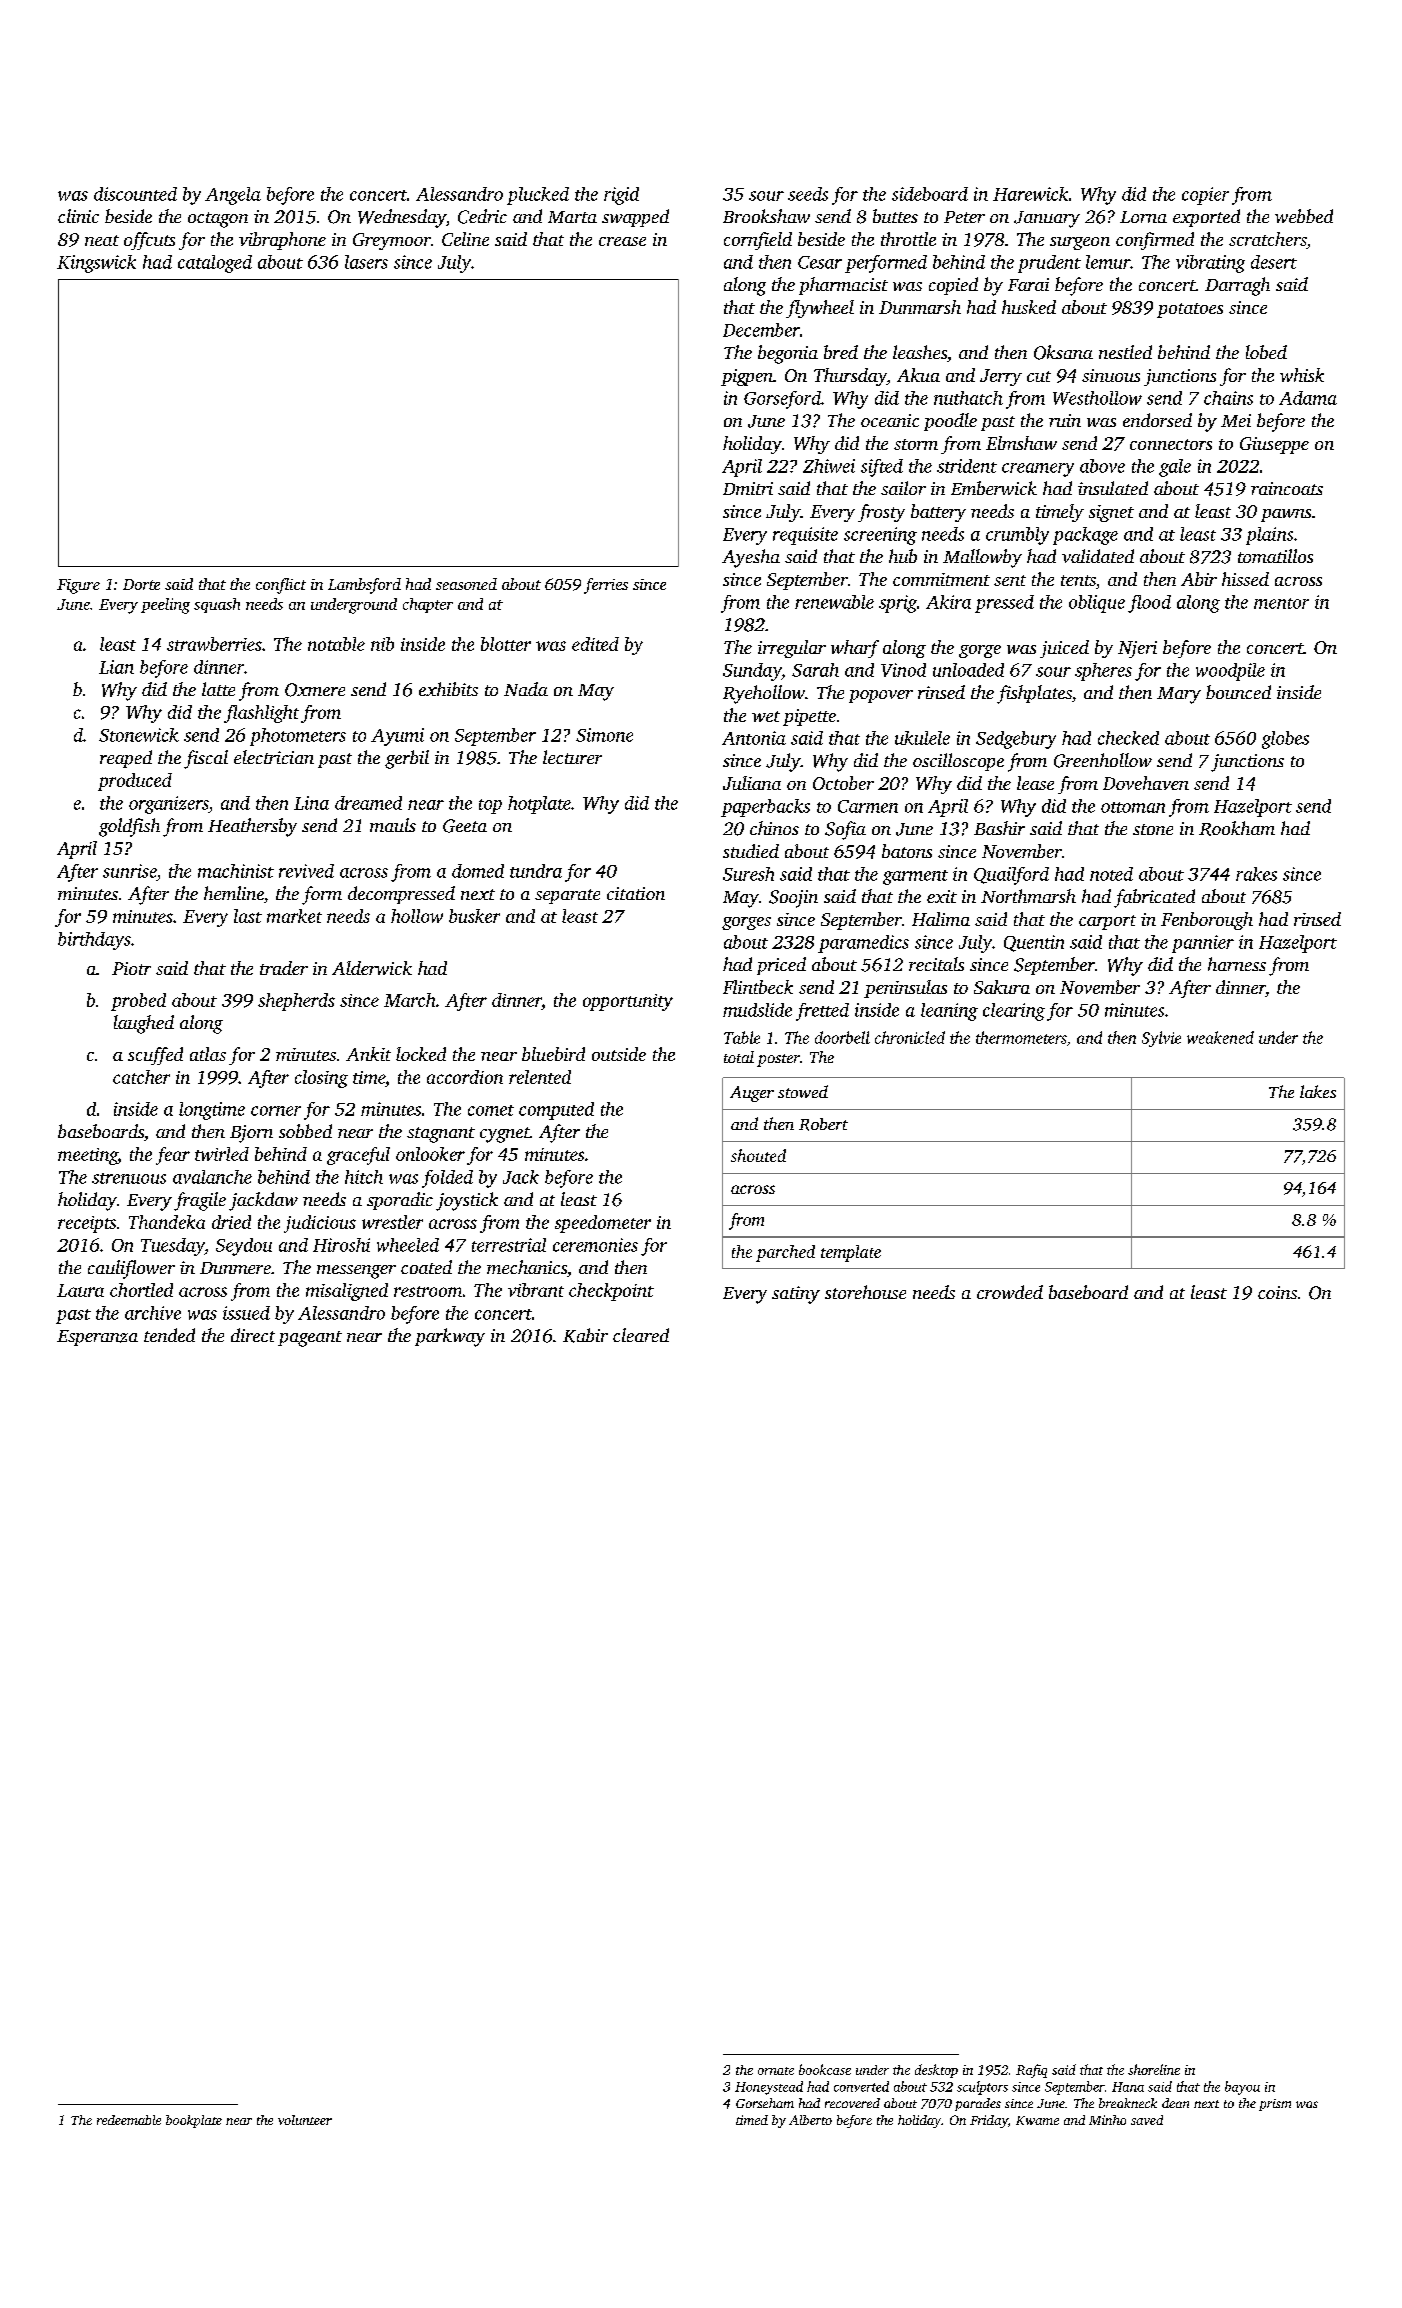 Image resolution: width=1402 pixels, height=2308 pixels. Describe the element at coordinates (796, 1295) in the image. I see `satiny` at that location.
